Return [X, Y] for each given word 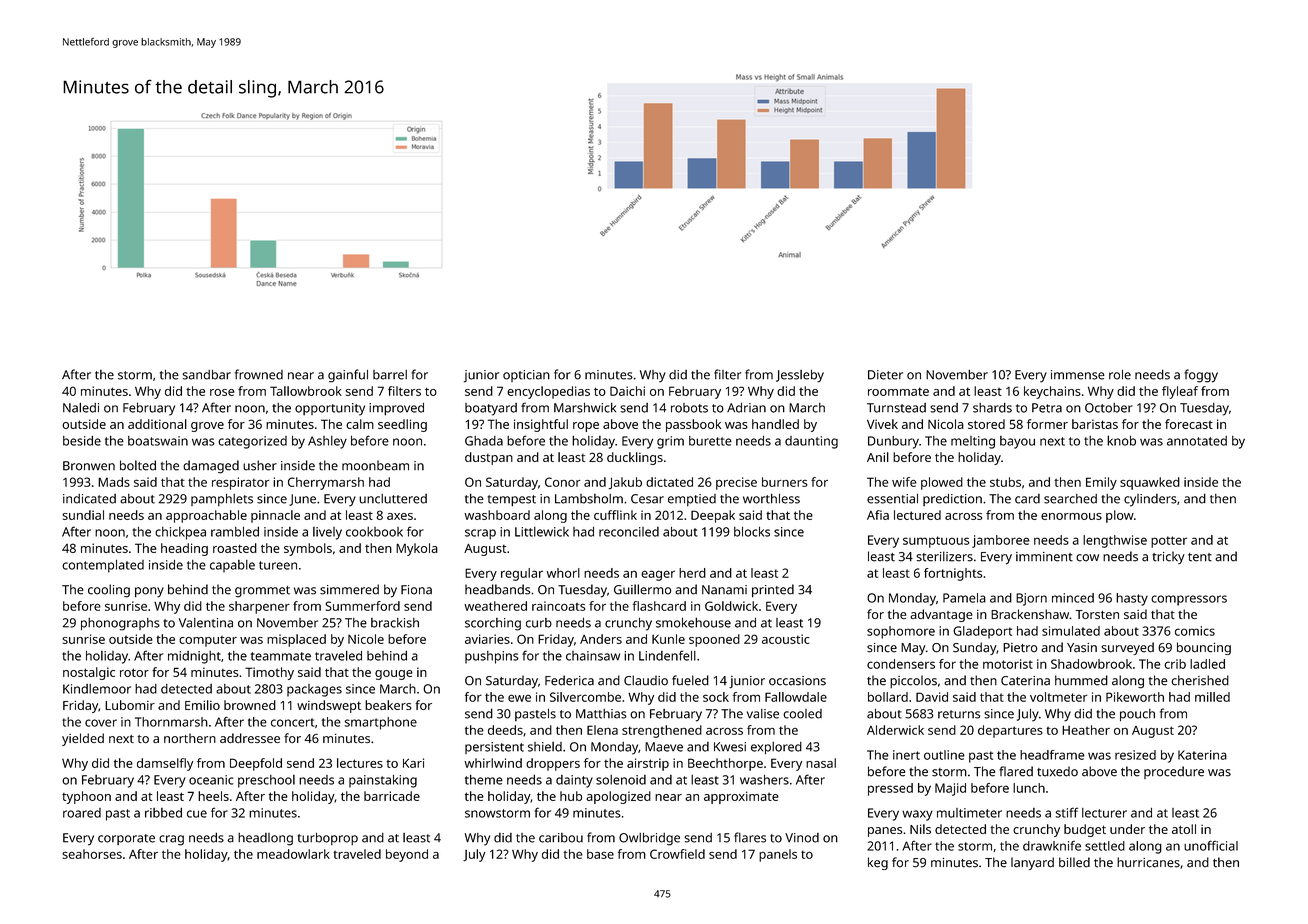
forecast [1189, 424]
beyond [407, 855]
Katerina [1202, 755]
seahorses [92, 854]
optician [526, 376]
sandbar [207, 375]
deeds [505, 730]
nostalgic [89, 673]
